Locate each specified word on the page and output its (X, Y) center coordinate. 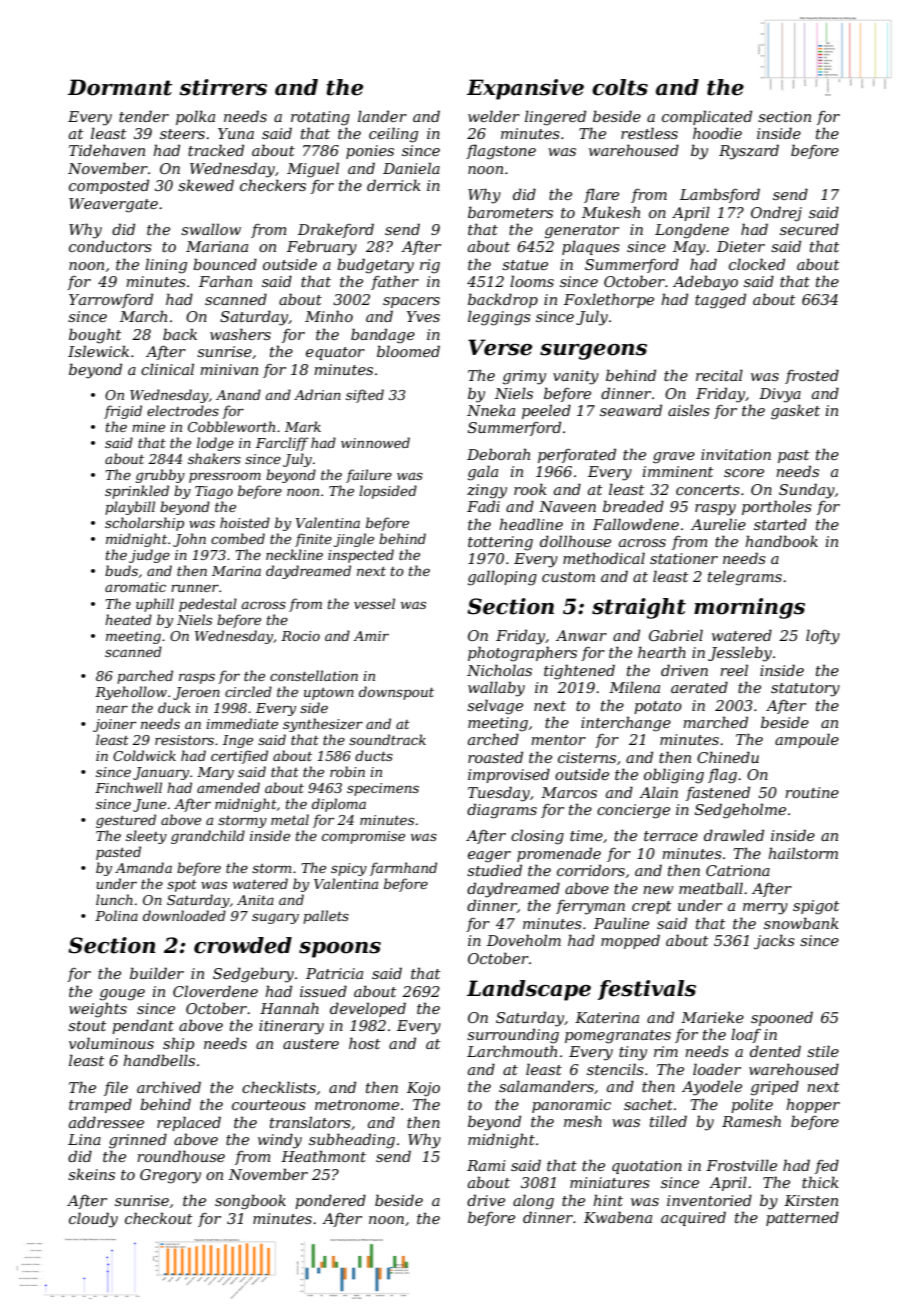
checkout (158, 1218)
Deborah (498, 454)
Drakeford (336, 230)
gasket (795, 412)
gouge (122, 995)
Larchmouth (512, 1051)
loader (717, 1069)
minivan (229, 369)
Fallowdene (636, 524)
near (112, 709)
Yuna (236, 133)
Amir (371, 636)
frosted (812, 376)
